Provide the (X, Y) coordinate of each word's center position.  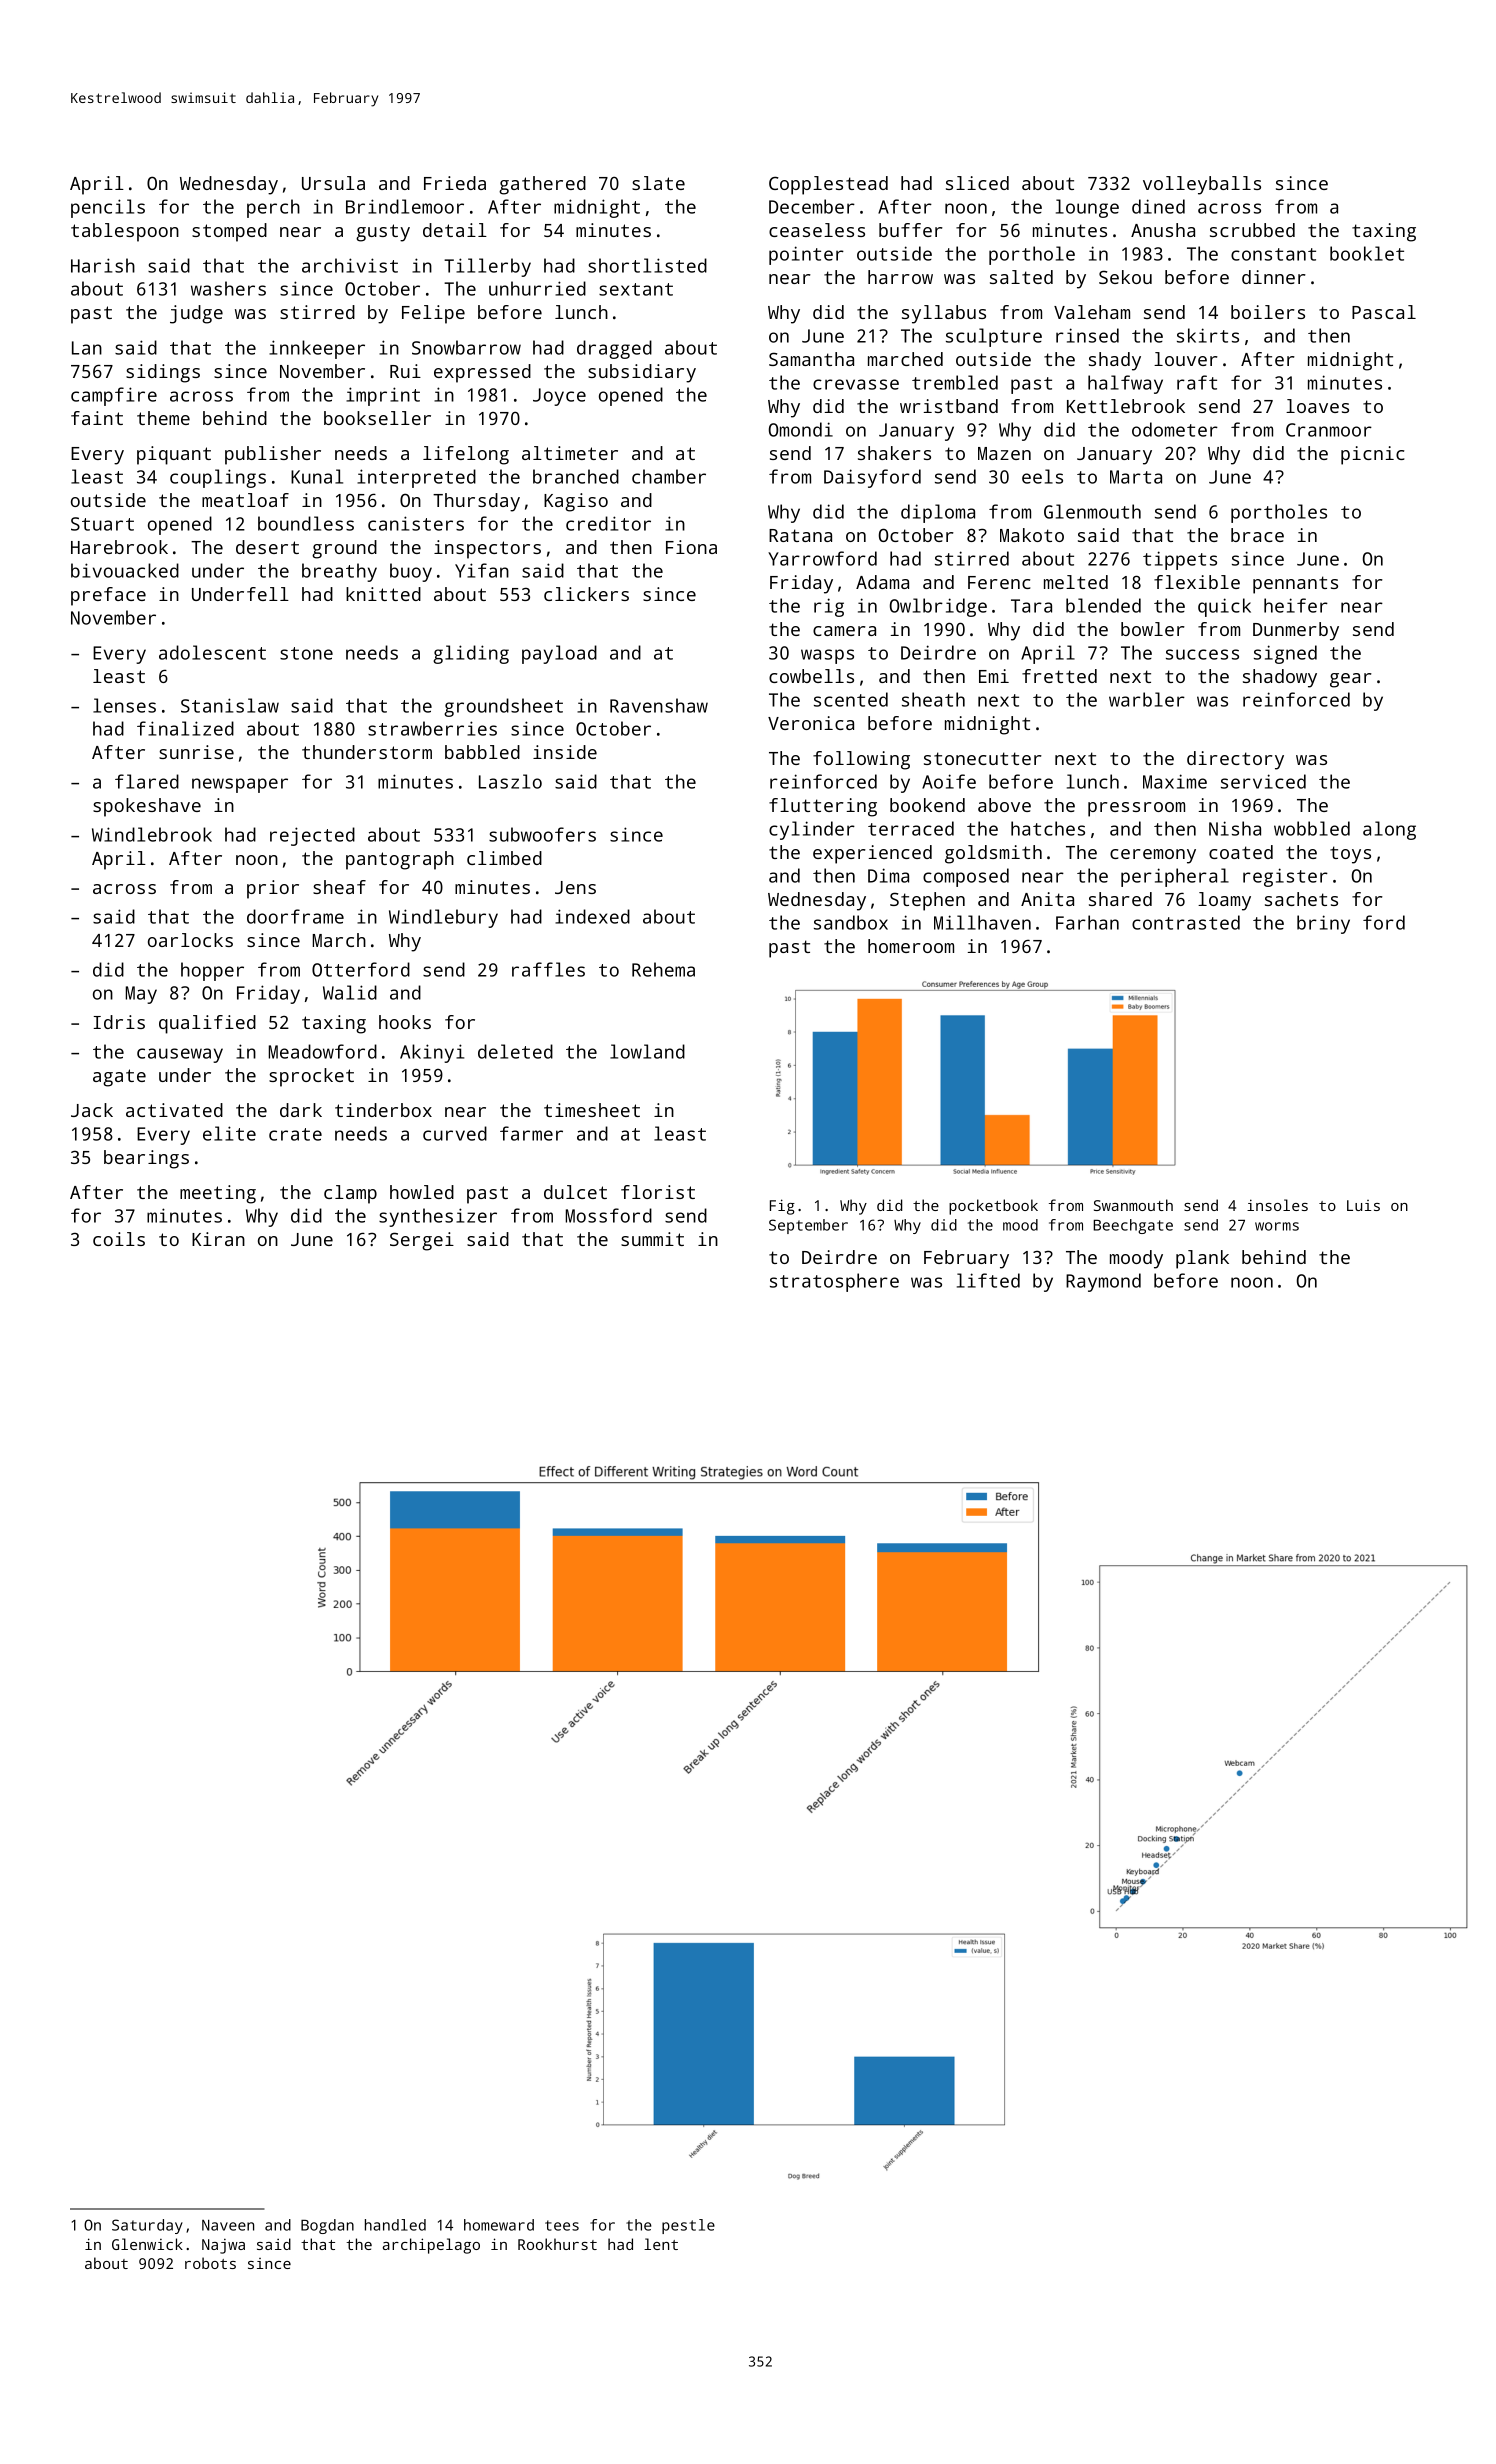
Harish (103, 265)
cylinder (812, 830)
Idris (119, 1022)
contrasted (1186, 922)
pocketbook (993, 1207)
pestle (688, 2226)
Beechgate (1133, 1226)
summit (652, 1239)
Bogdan (327, 2226)
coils (119, 1239)
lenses (124, 705)
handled (395, 2225)
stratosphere (834, 1282)
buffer (911, 230)
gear (1351, 680)
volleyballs (1202, 185)
